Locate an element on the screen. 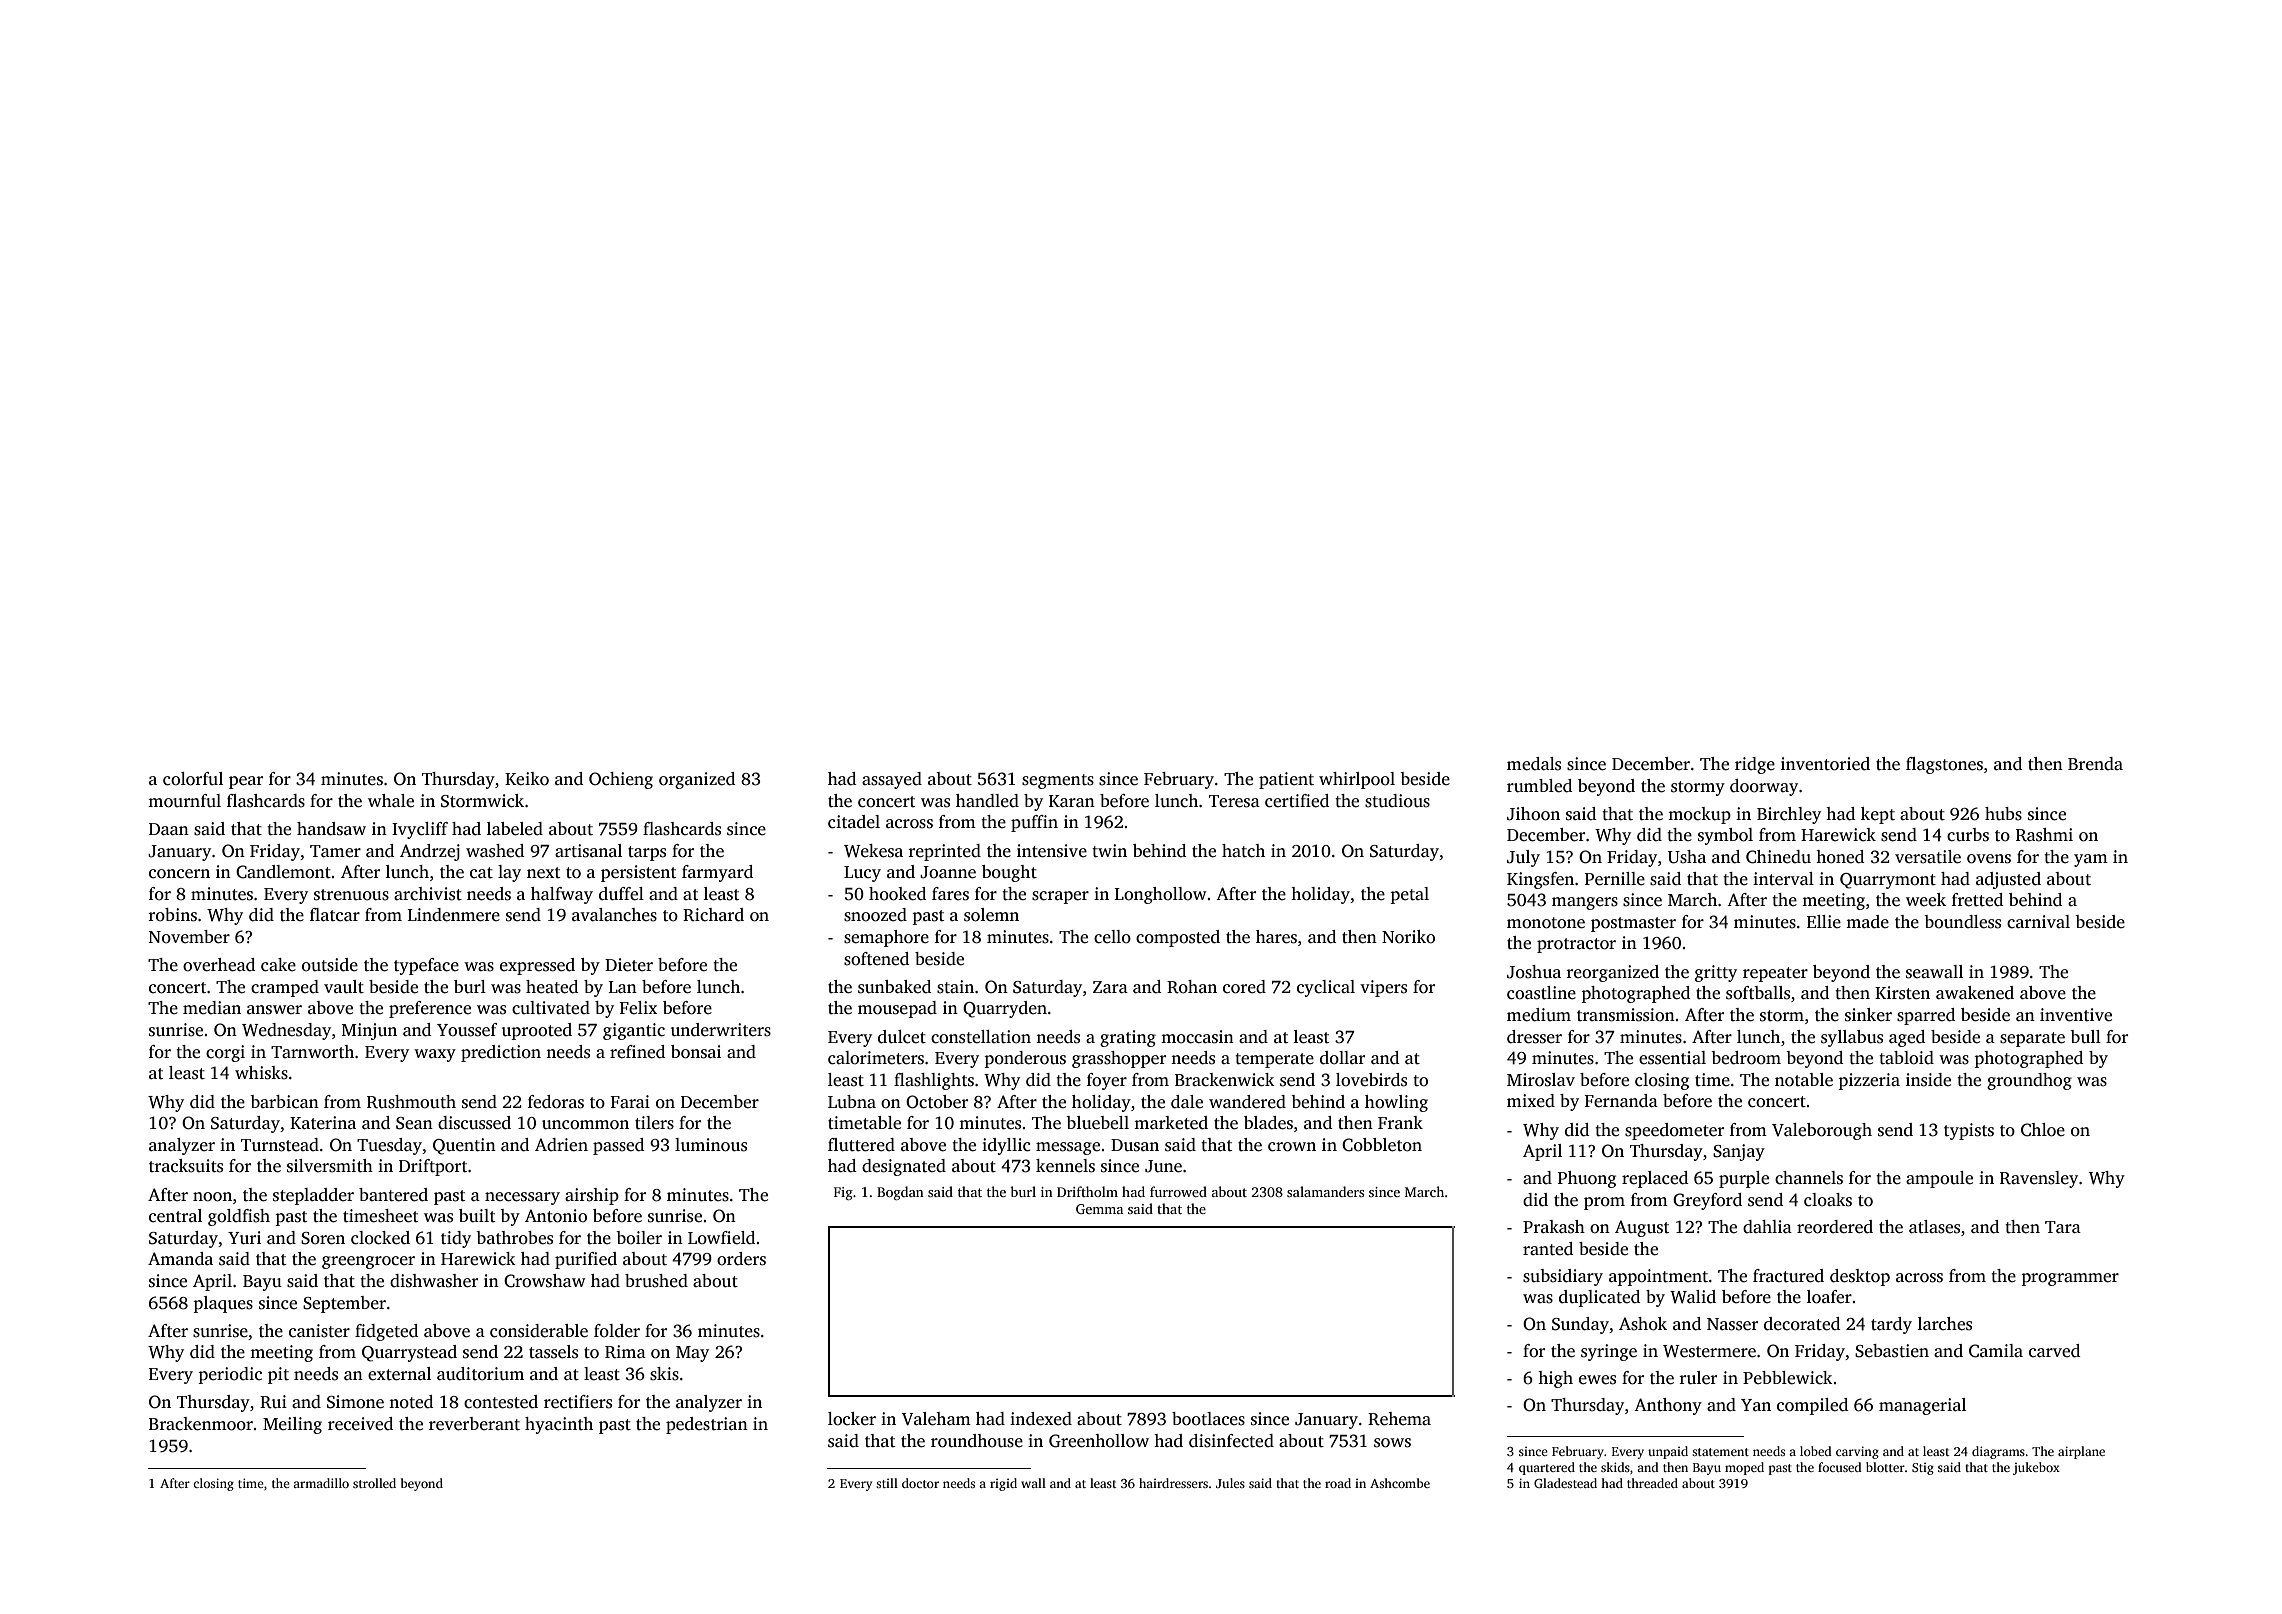  patient is located at coordinates (1286, 780).
